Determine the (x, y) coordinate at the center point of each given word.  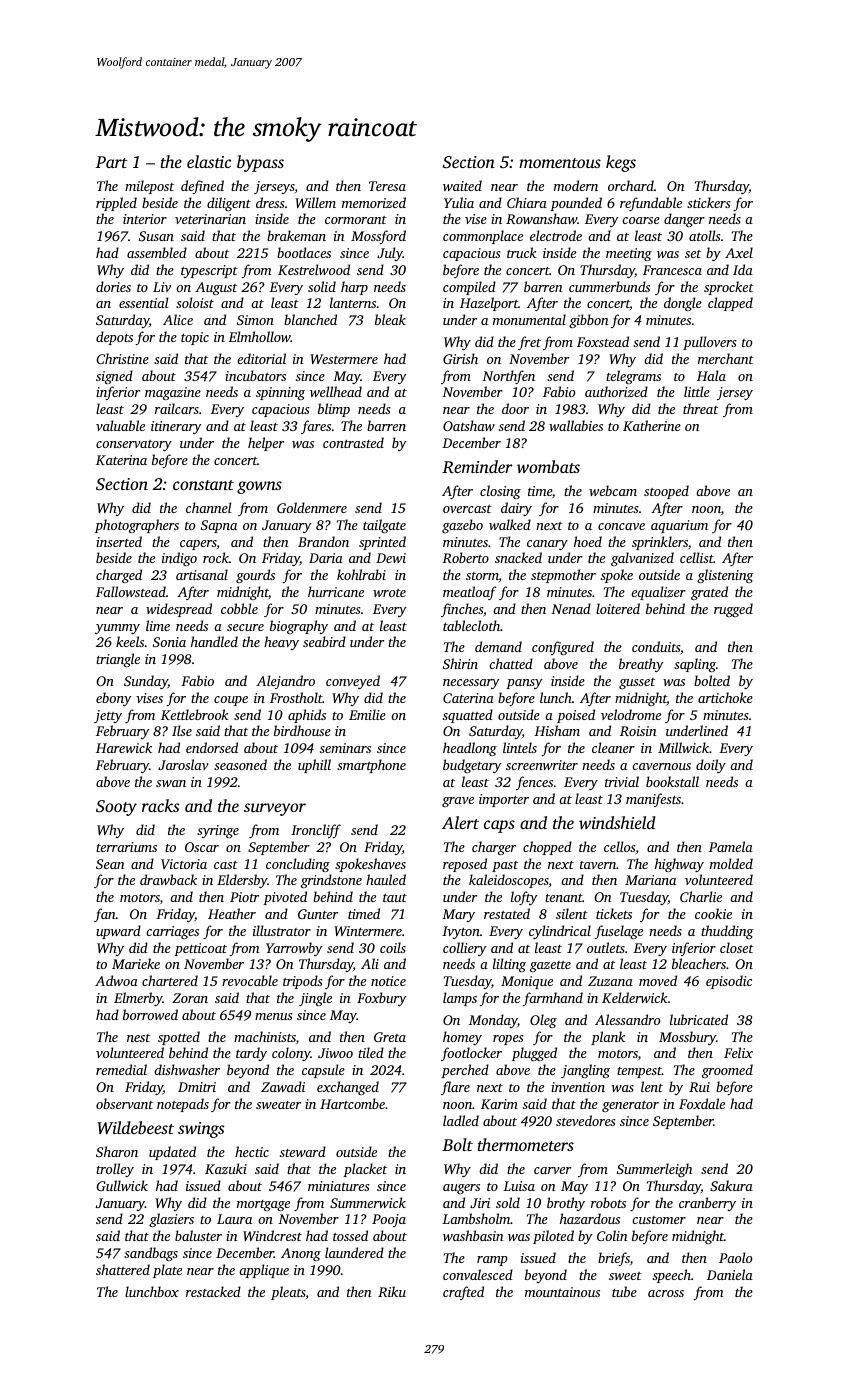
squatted (468, 716)
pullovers (710, 343)
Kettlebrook (195, 714)
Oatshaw (469, 425)
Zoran (190, 998)
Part (111, 162)
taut (395, 898)
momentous (560, 163)
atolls (705, 235)
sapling (695, 665)
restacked (213, 1291)
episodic (729, 982)
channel (209, 507)
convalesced (478, 1274)
